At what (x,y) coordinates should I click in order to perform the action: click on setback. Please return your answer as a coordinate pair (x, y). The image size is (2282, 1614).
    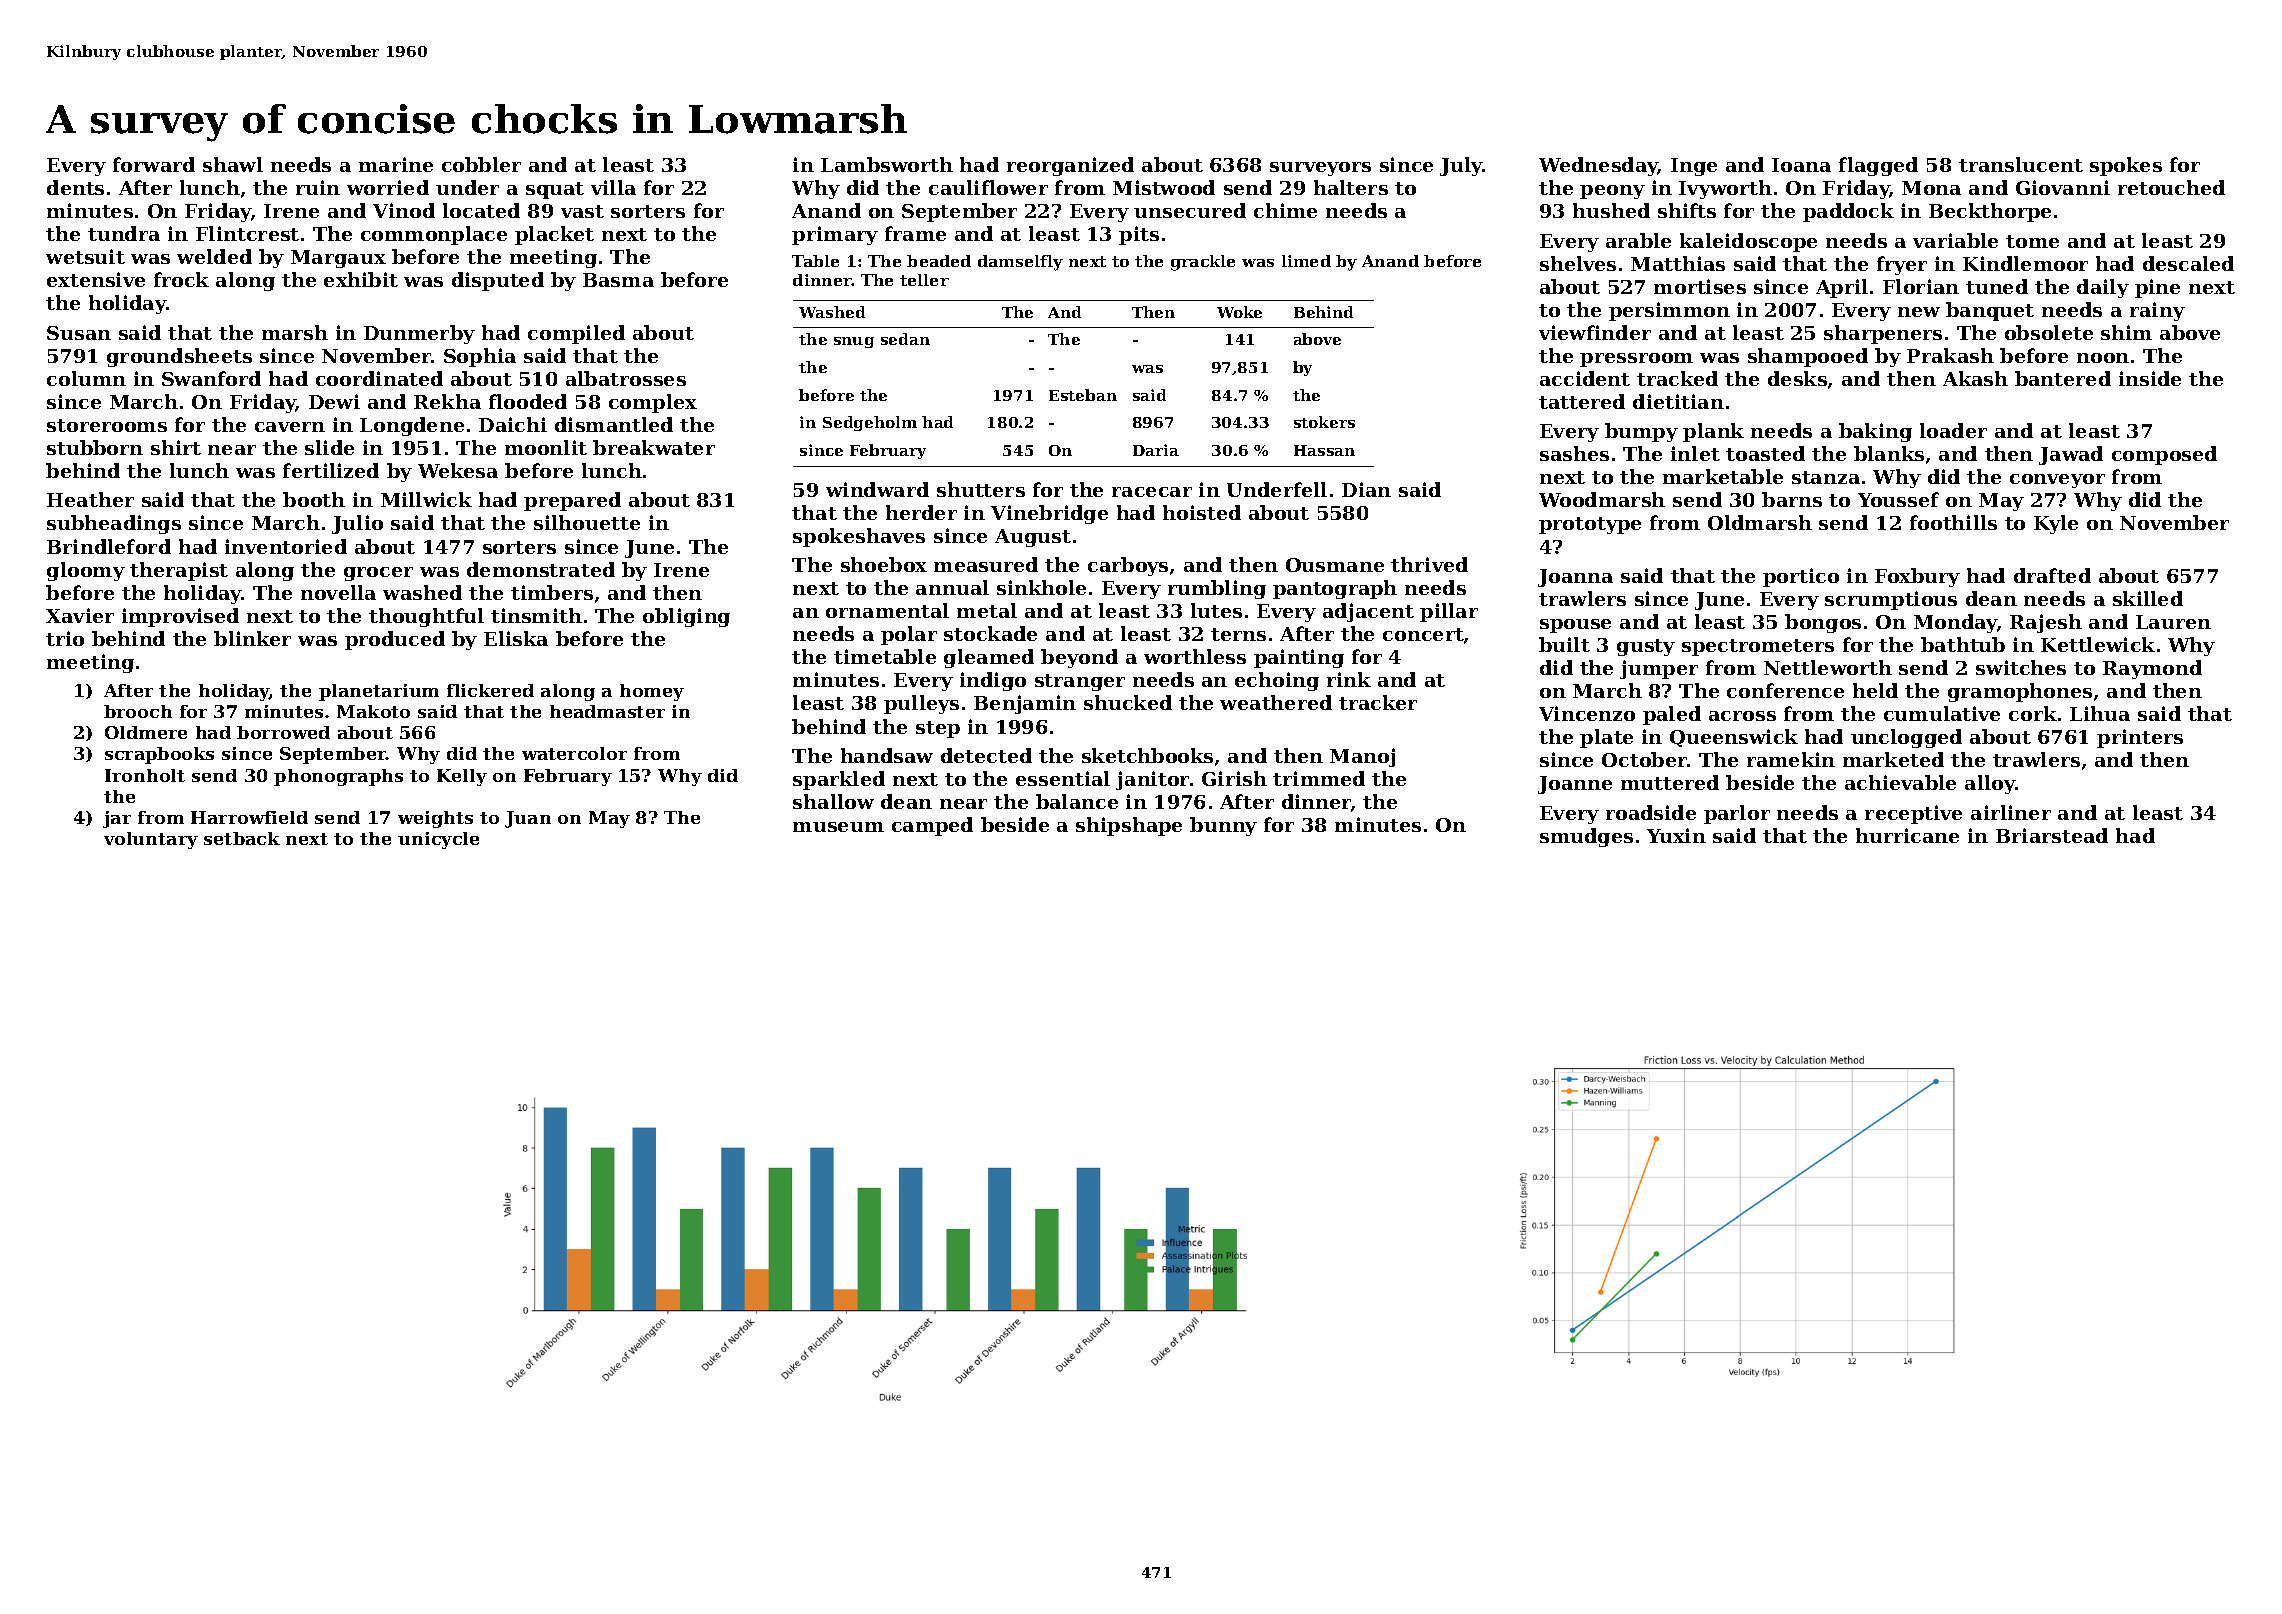
    Looking at the image, I should click on (242, 838).
